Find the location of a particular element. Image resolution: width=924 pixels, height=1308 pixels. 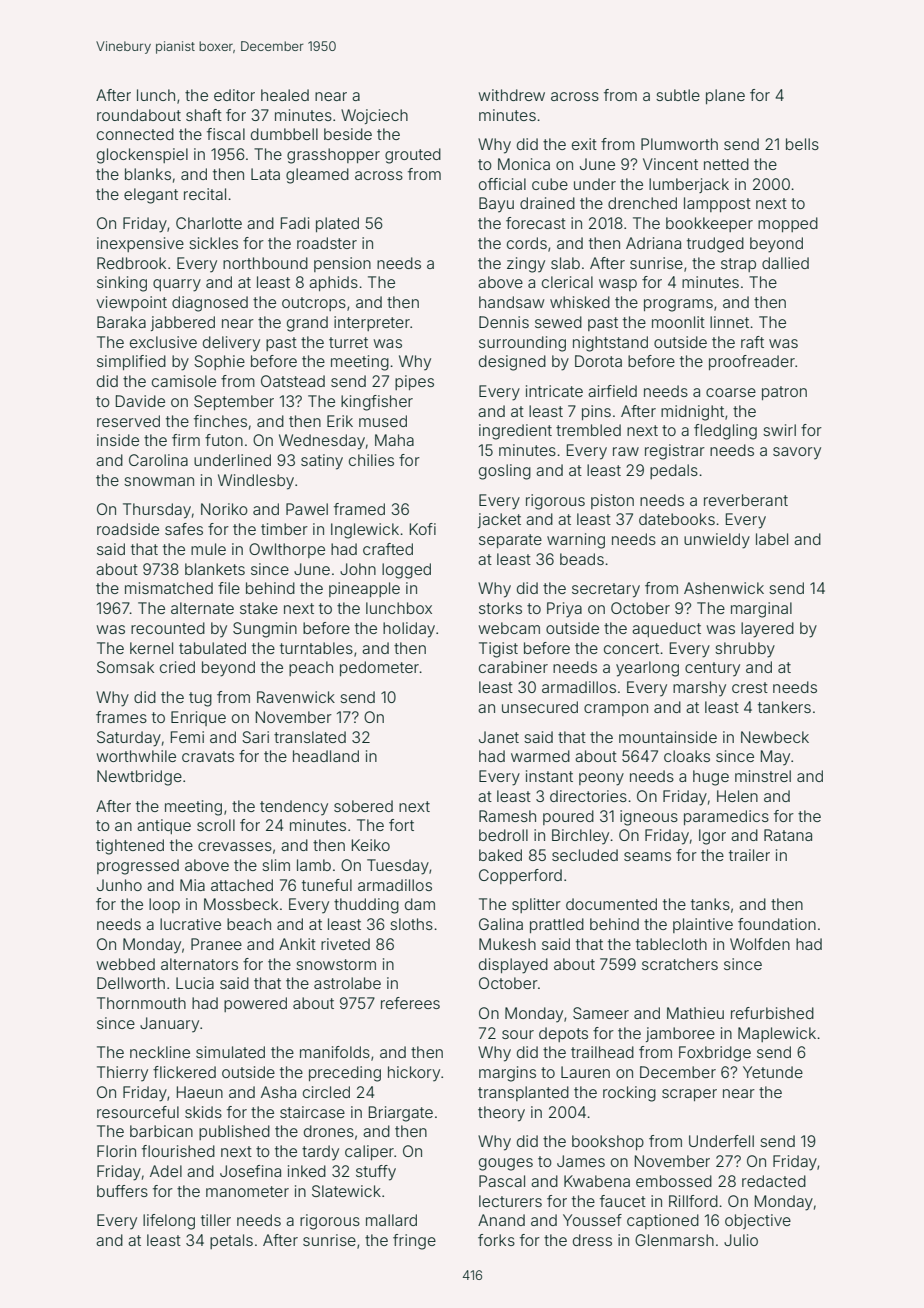

tabulated is located at coordinates (212, 648).
